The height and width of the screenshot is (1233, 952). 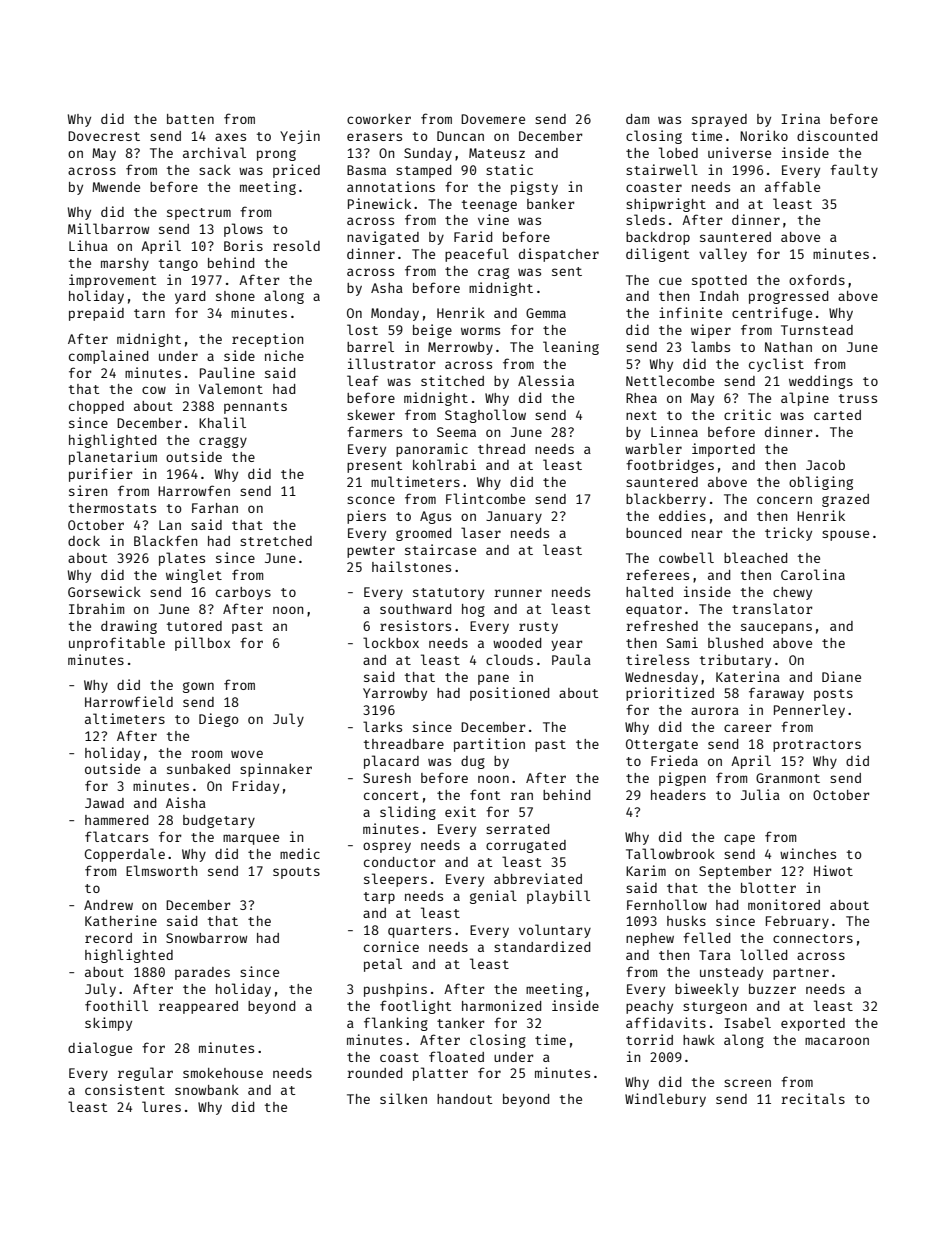 What do you see at coordinates (129, 701) in the screenshot?
I see `Harrowfield` at bounding box center [129, 701].
